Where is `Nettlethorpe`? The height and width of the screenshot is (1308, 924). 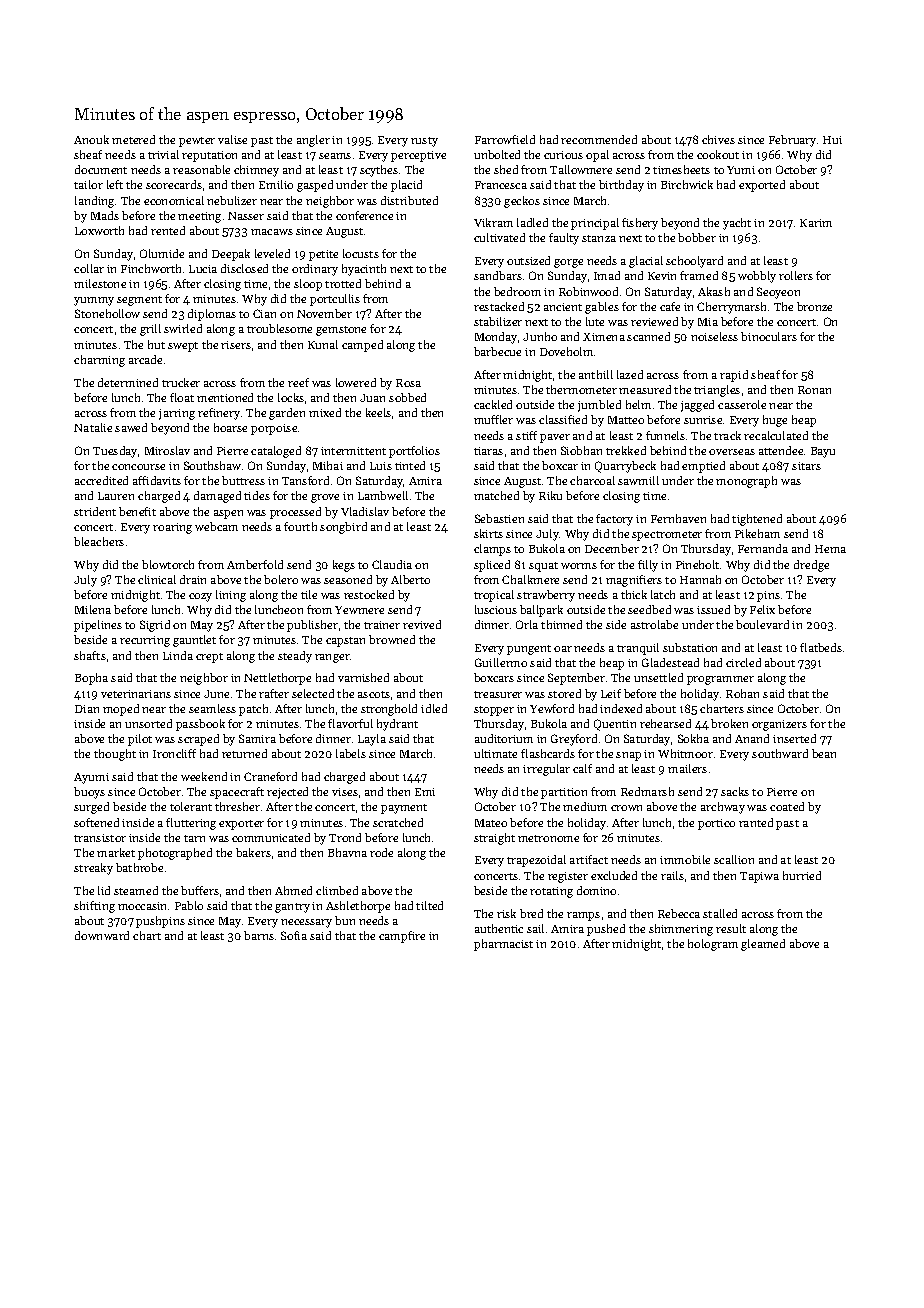
Nettlethorpe is located at coordinates (277, 679).
